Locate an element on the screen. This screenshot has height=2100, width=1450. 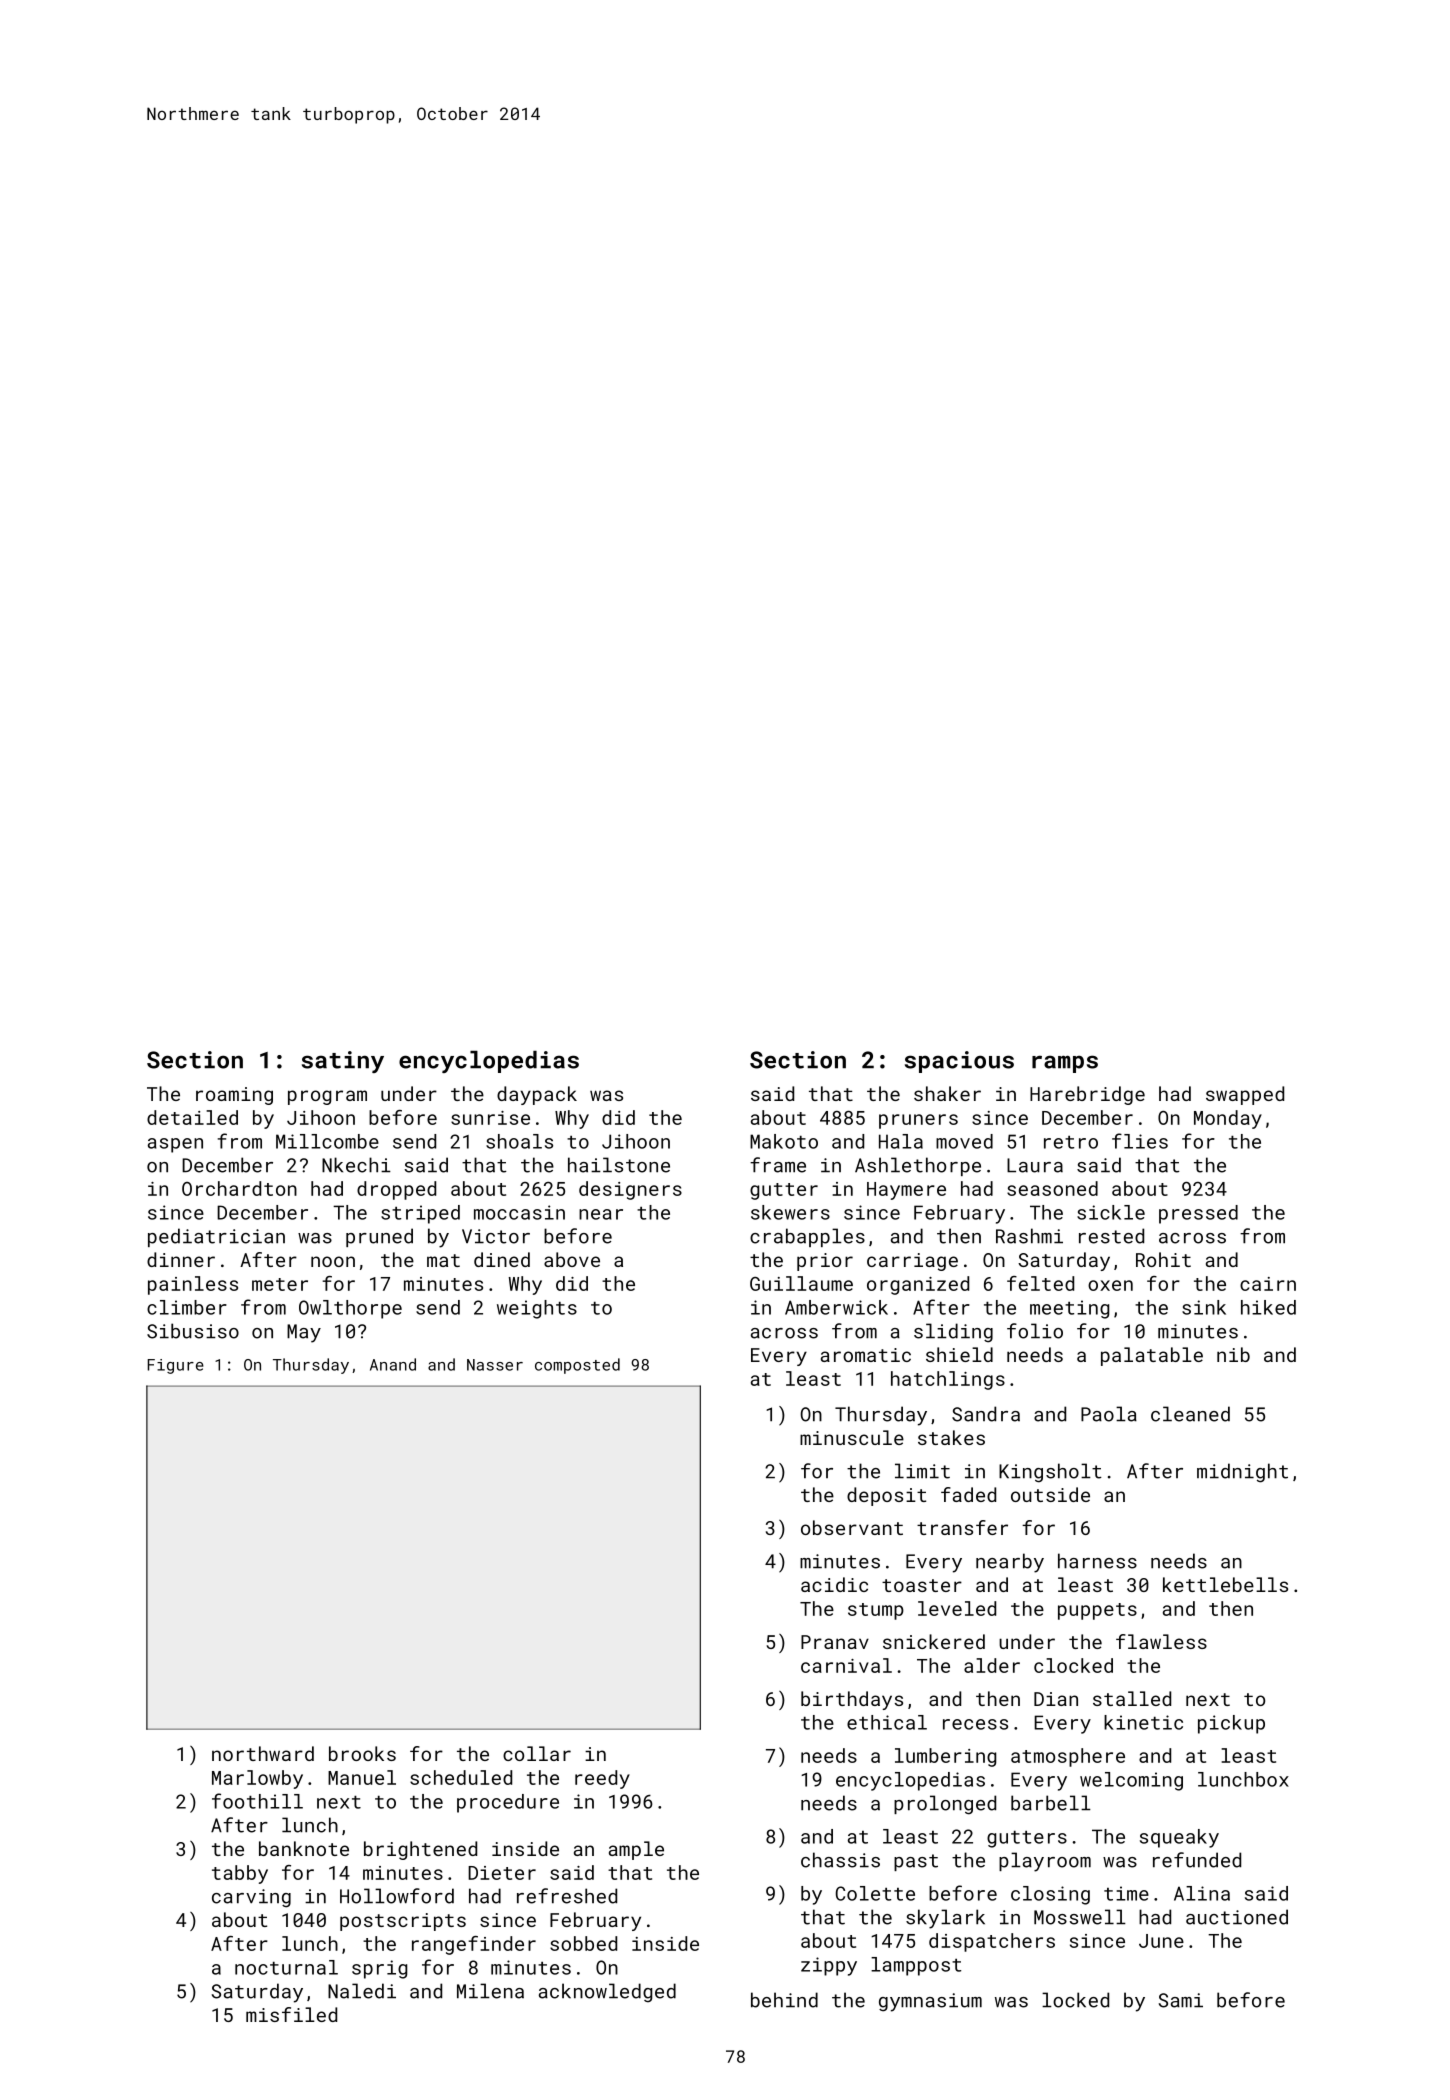
Sami is located at coordinates (1181, 2000).
